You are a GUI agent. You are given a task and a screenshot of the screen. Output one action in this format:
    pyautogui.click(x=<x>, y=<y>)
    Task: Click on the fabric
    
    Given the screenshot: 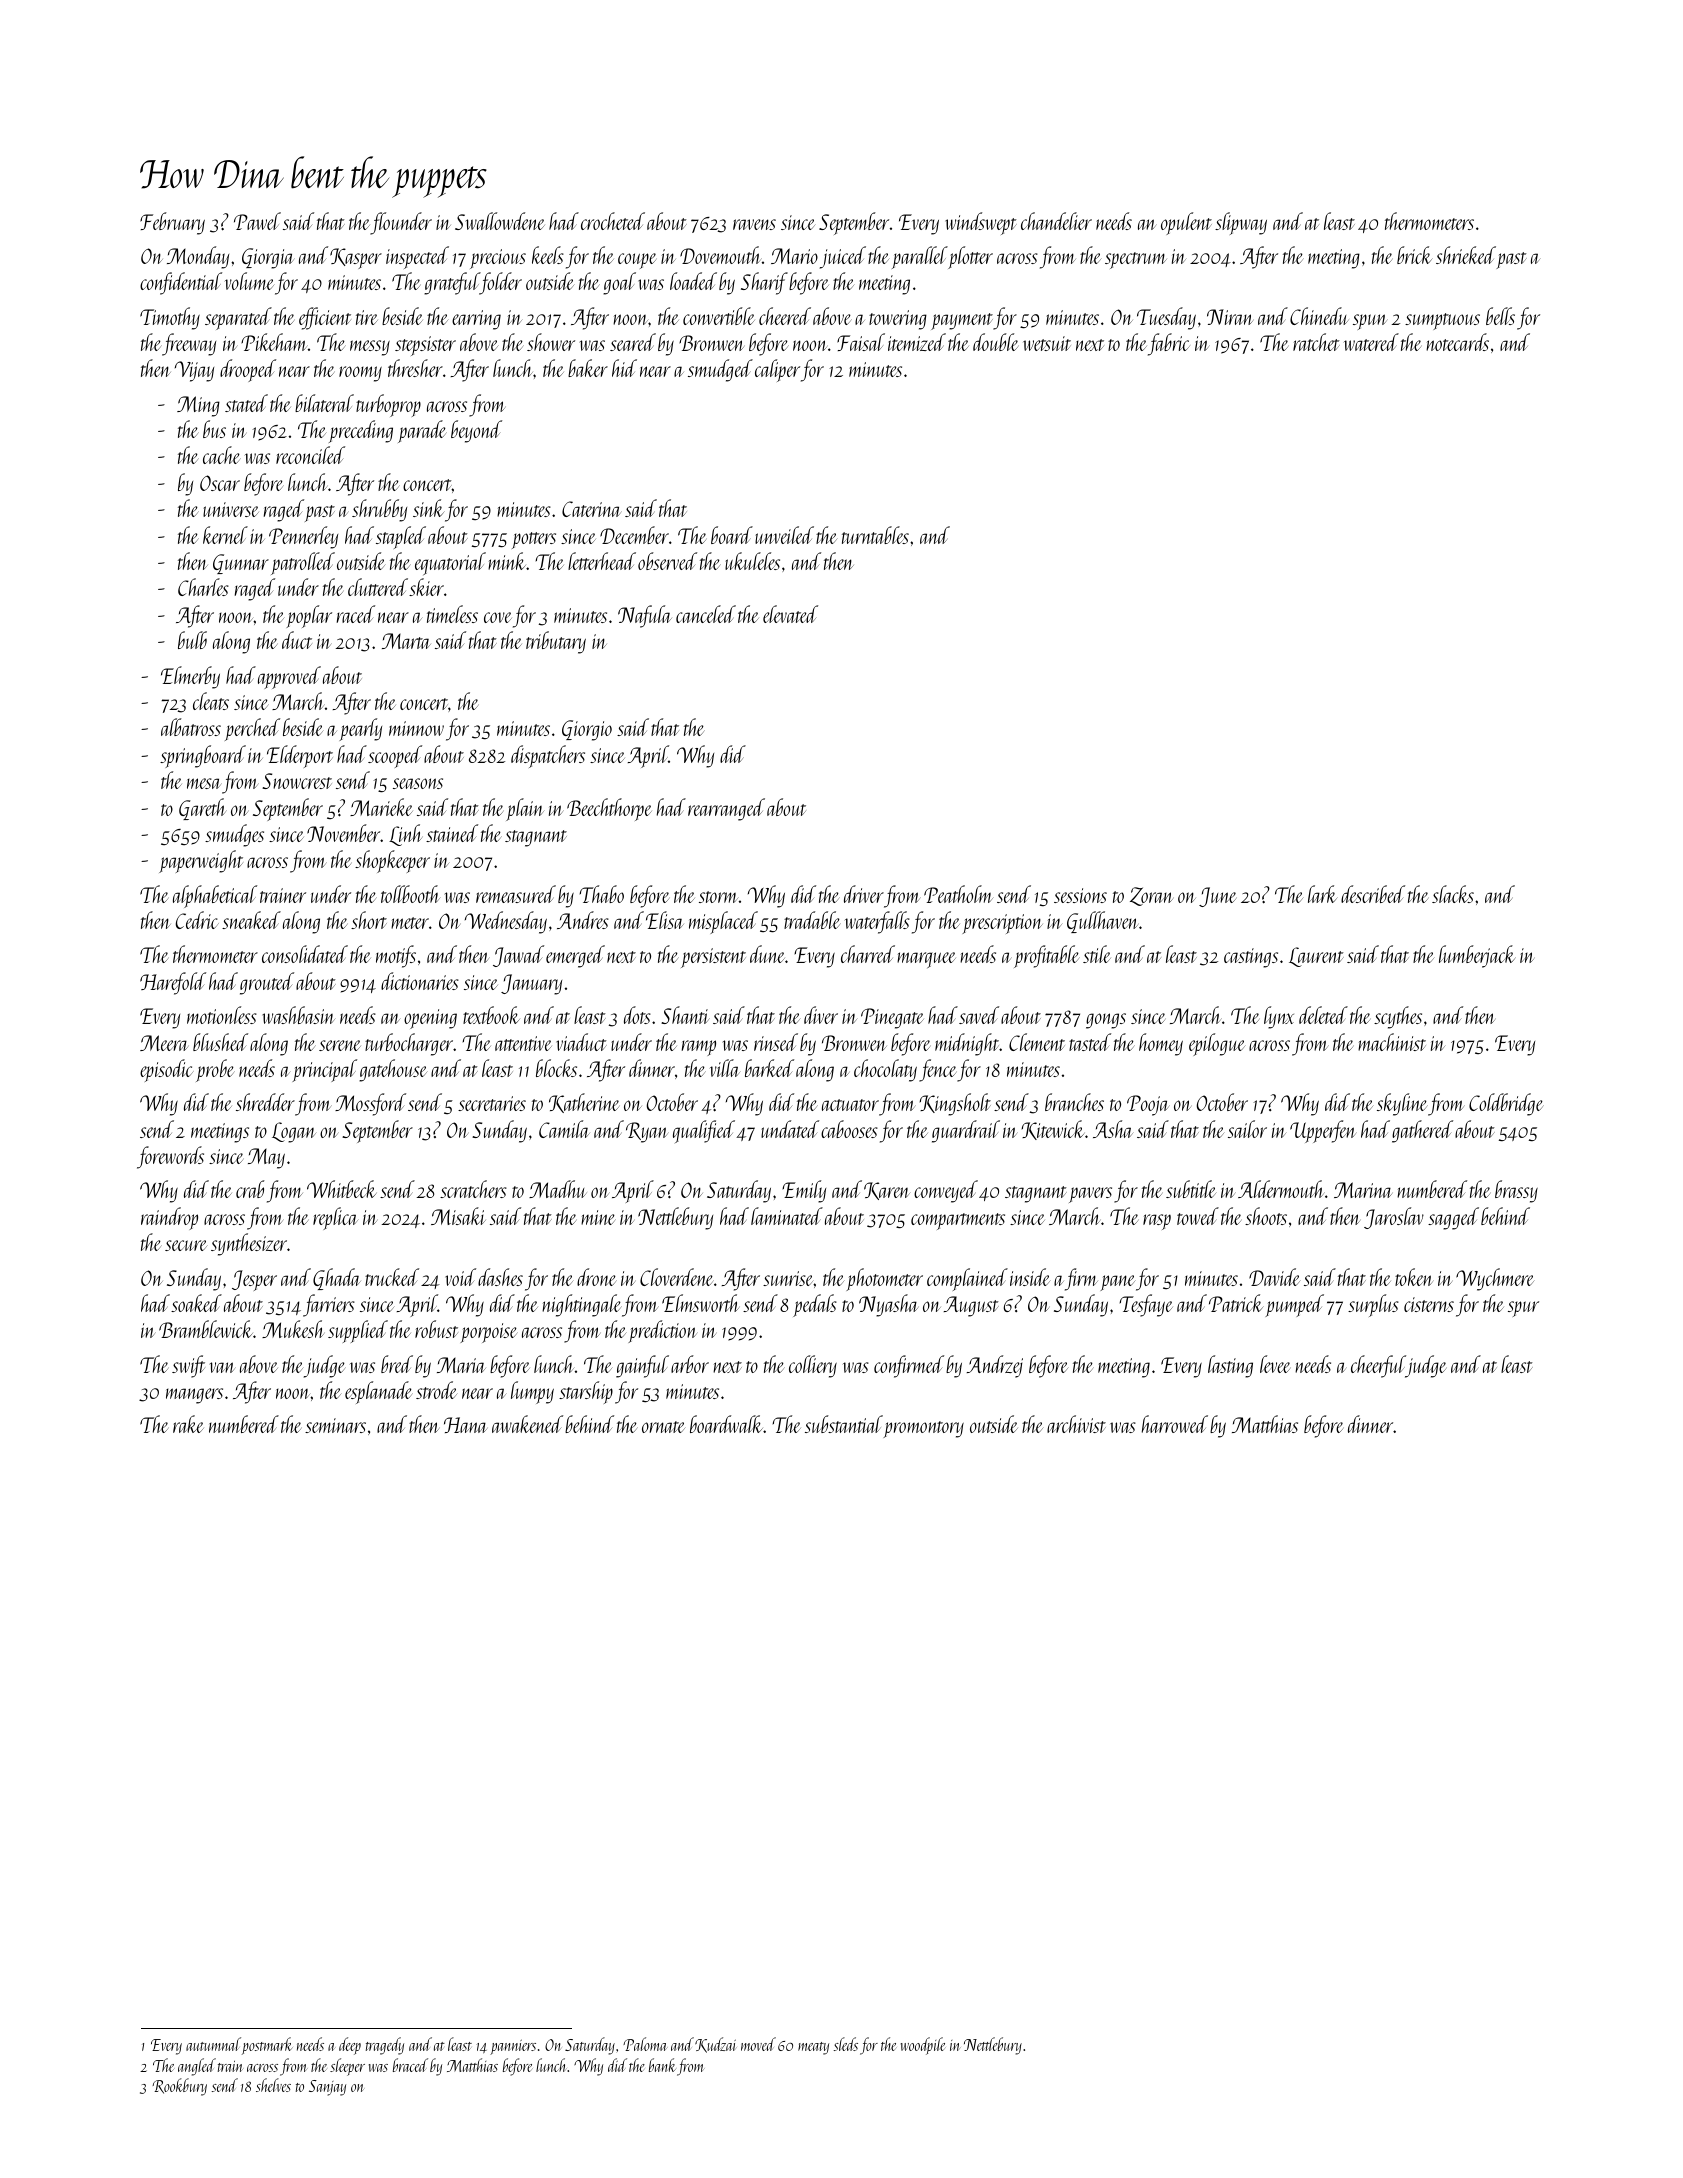 What is the action you would take?
    pyautogui.click(x=1169, y=344)
